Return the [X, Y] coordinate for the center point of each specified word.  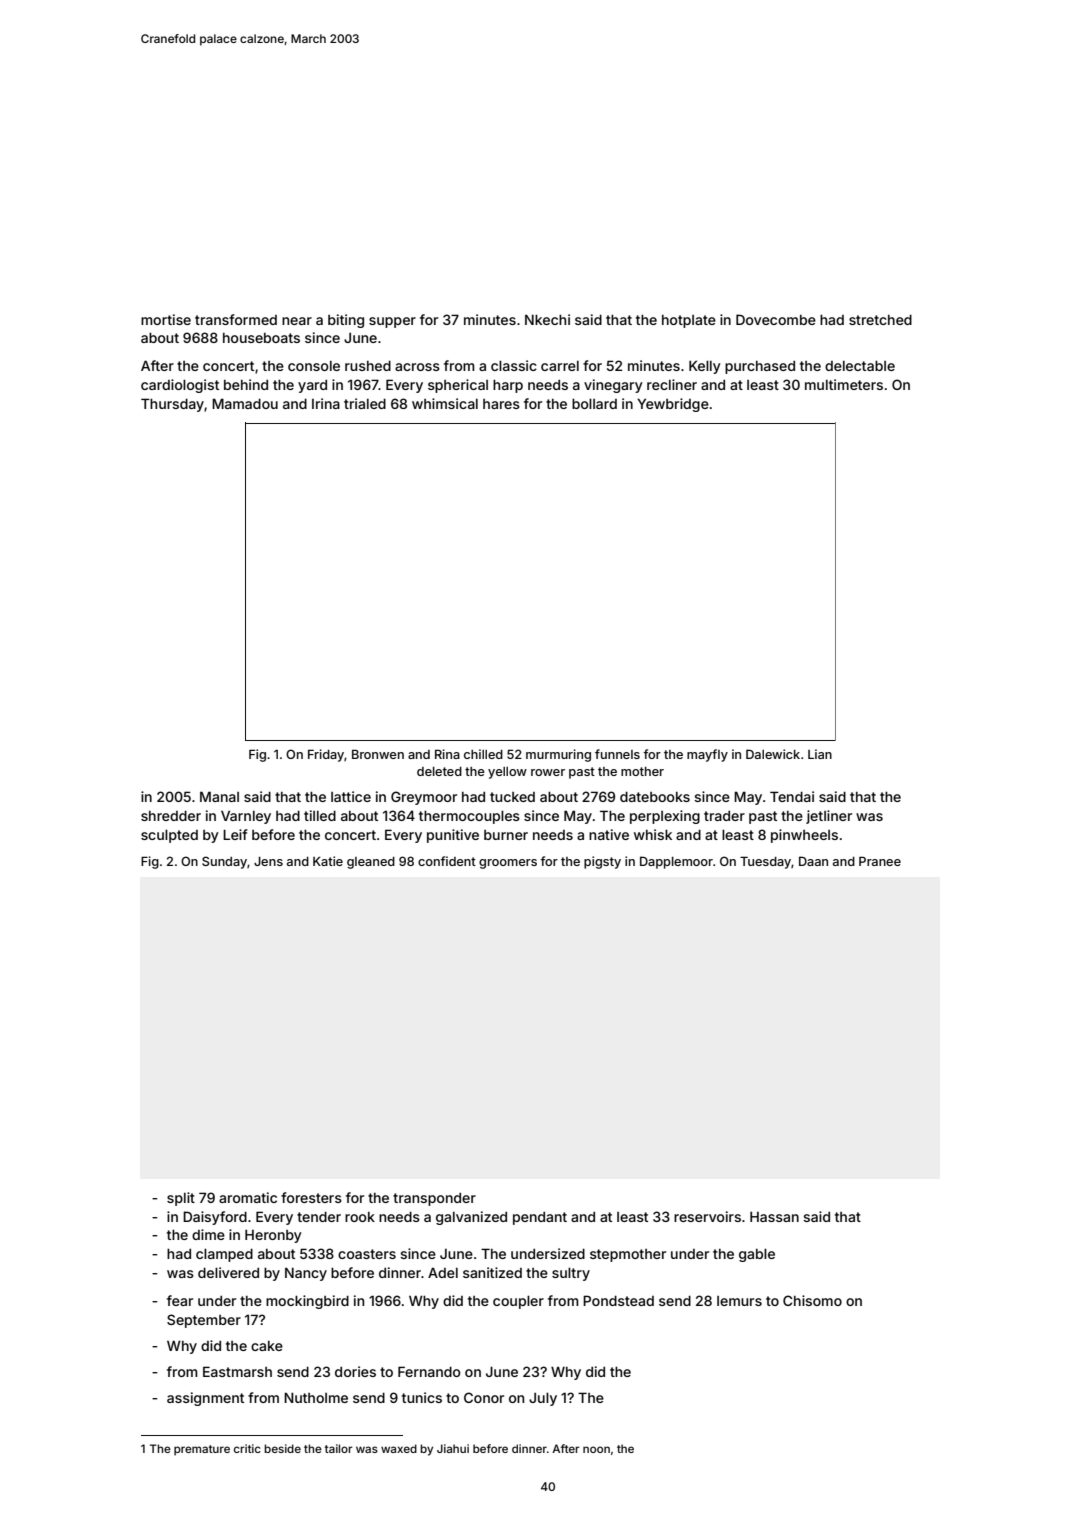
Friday [326, 755]
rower [548, 772]
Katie [328, 861]
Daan [813, 861]
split [181, 1199]
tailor [338, 1448]
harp [508, 386]
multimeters [844, 384]
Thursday [172, 405]
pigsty [602, 862]
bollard [594, 404]
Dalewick [773, 754]
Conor [484, 1397]
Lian [820, 754]
